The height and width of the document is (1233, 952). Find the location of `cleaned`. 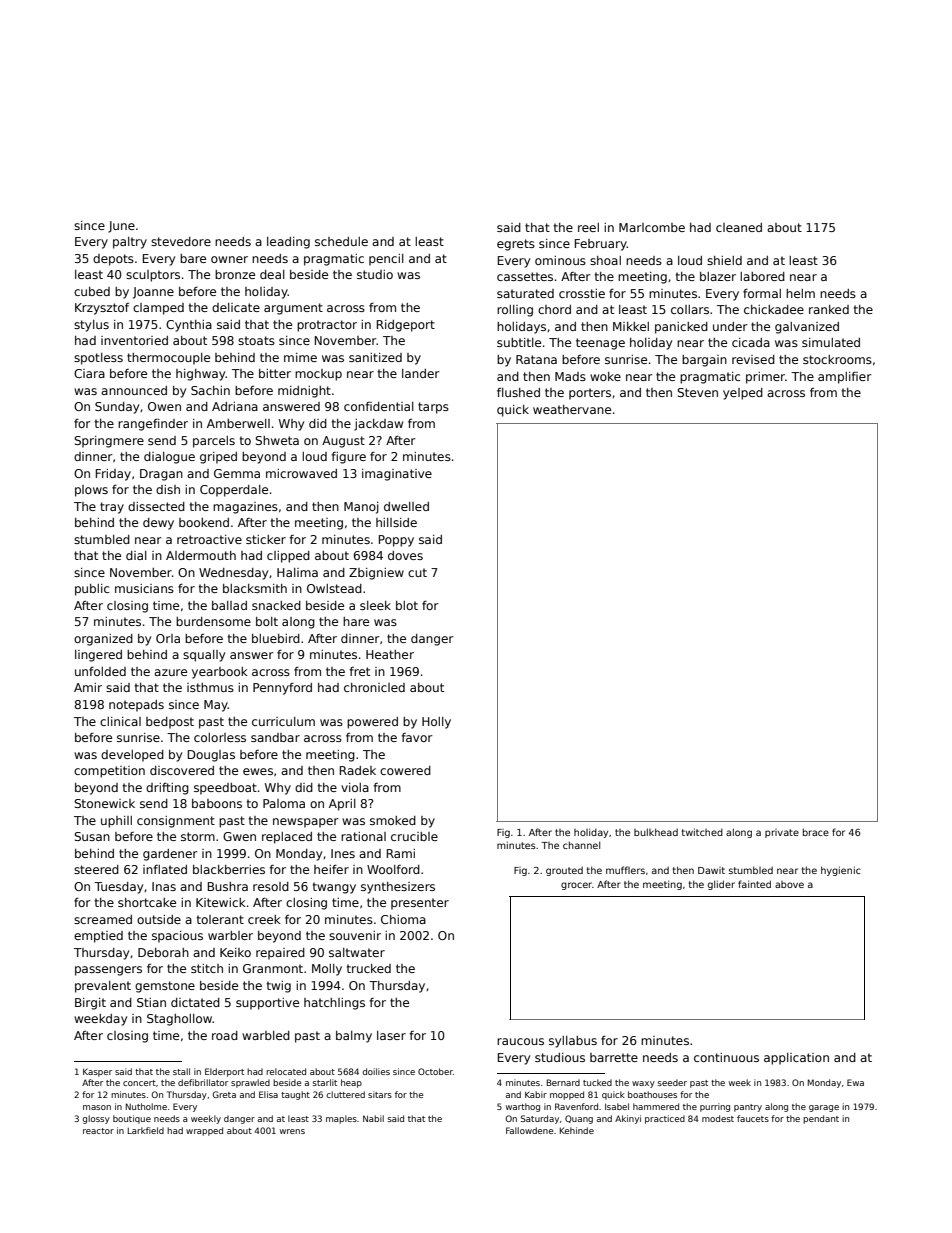

cleaned is located at coordinates (739, 227).
